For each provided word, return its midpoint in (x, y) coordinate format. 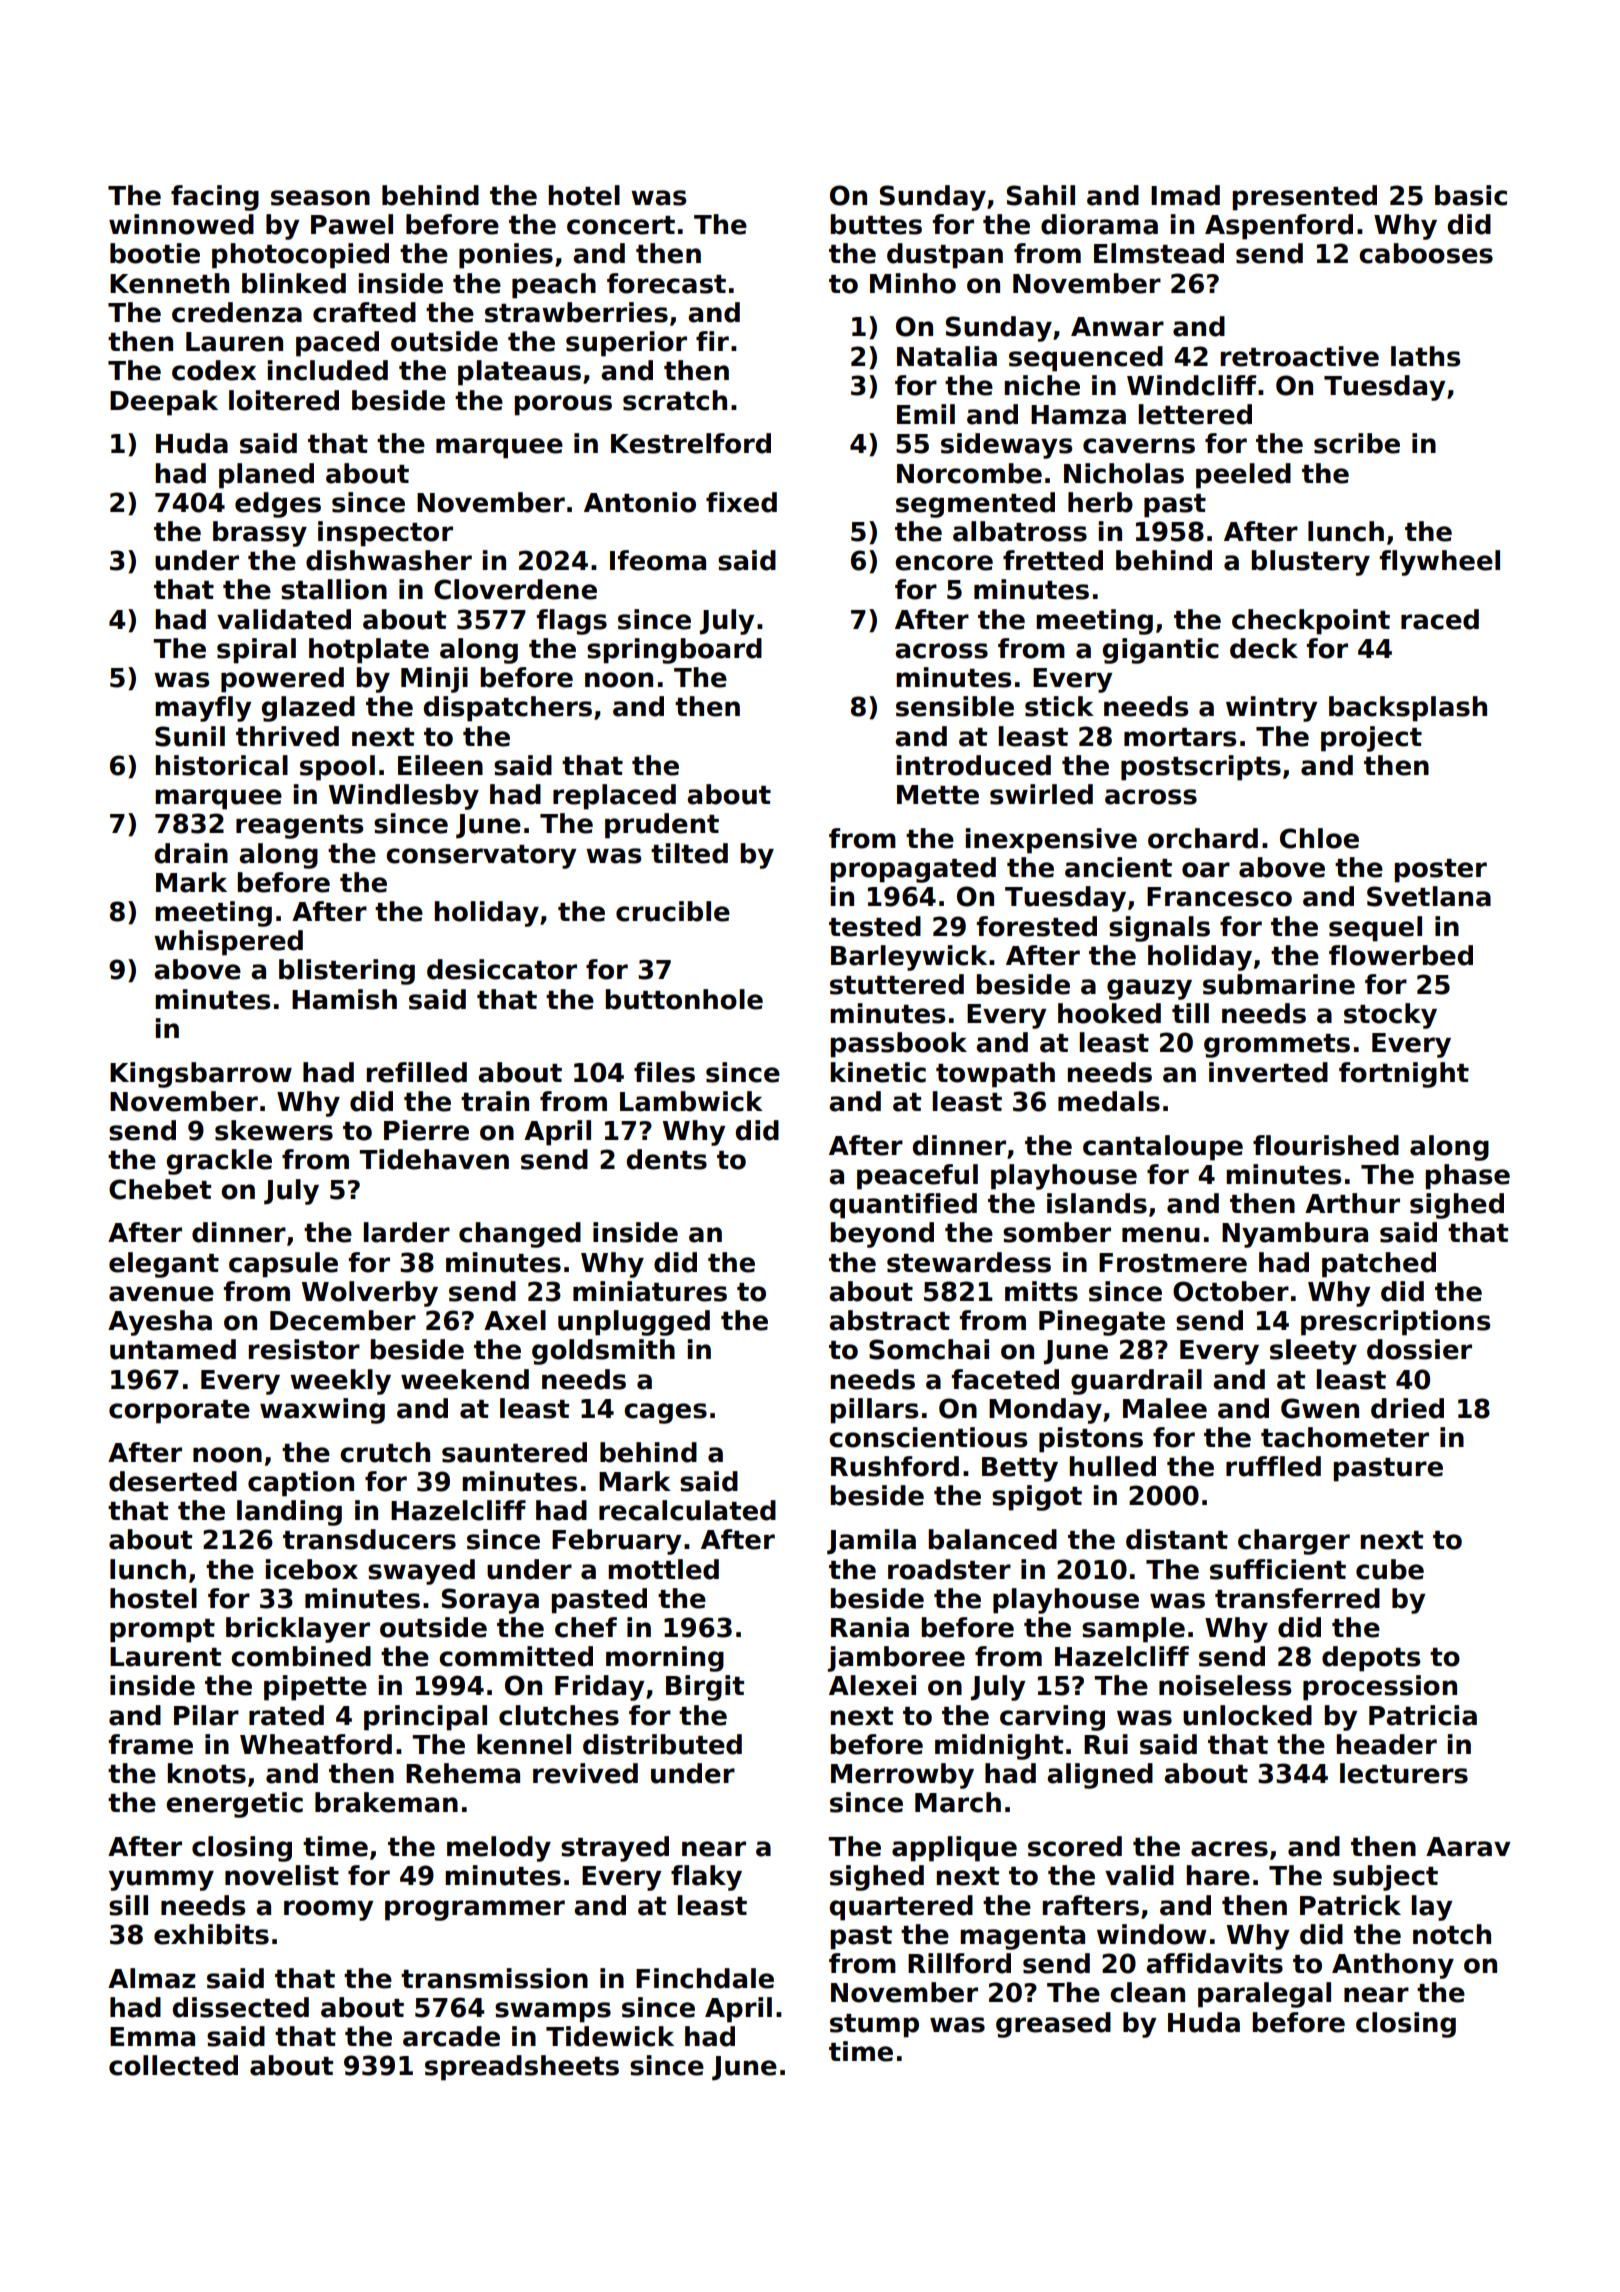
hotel (584, 195)
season (320, 198)
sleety (1313, 1352)
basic (1471, 195)
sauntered (514, 1452)
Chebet (160, 1189)
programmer (475, 1910)
